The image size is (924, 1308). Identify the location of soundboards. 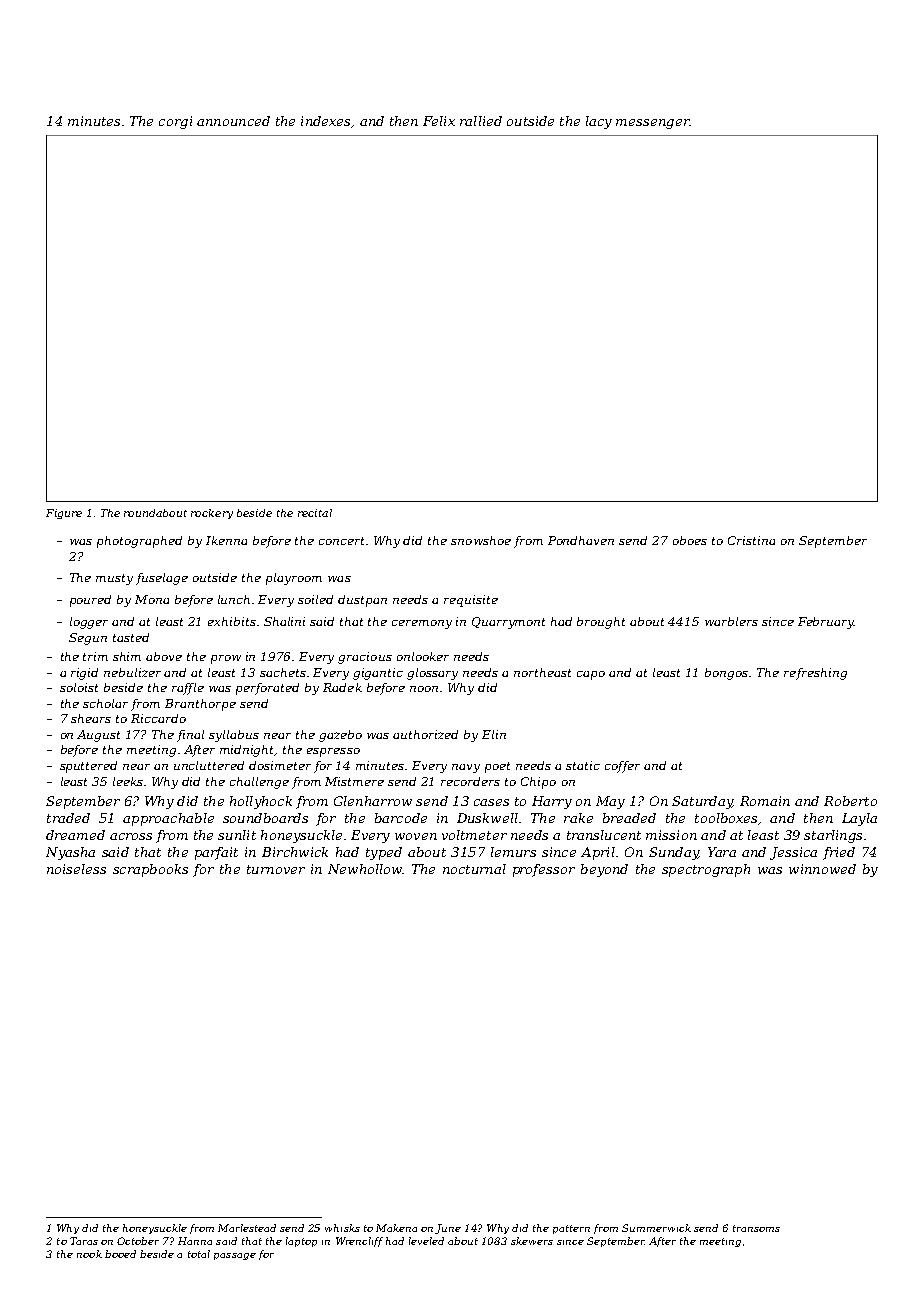
(265, 818).
